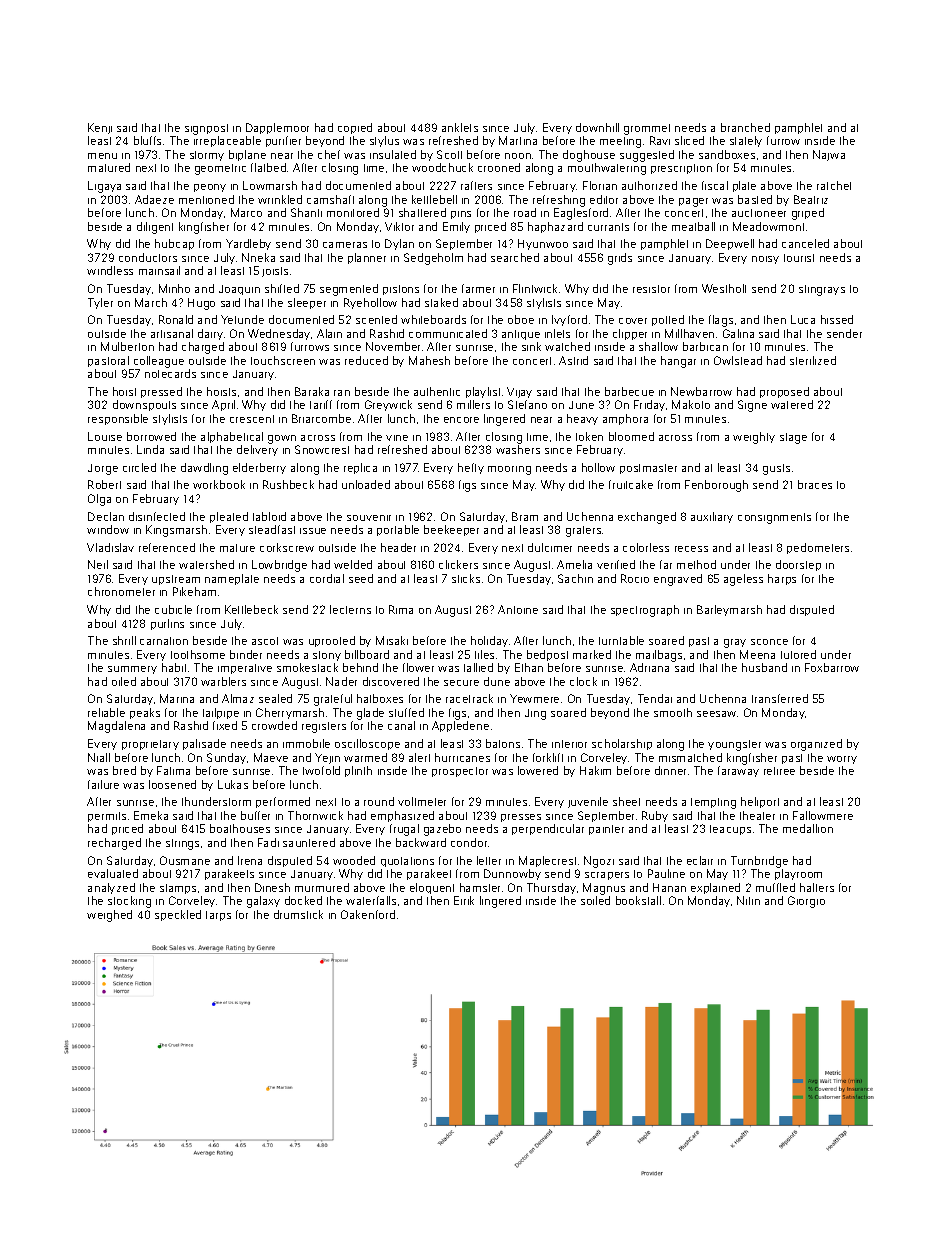 Image resolution: width=952 pixels, height=1233 pixels. I want to click on pager, so click(693, 202).
